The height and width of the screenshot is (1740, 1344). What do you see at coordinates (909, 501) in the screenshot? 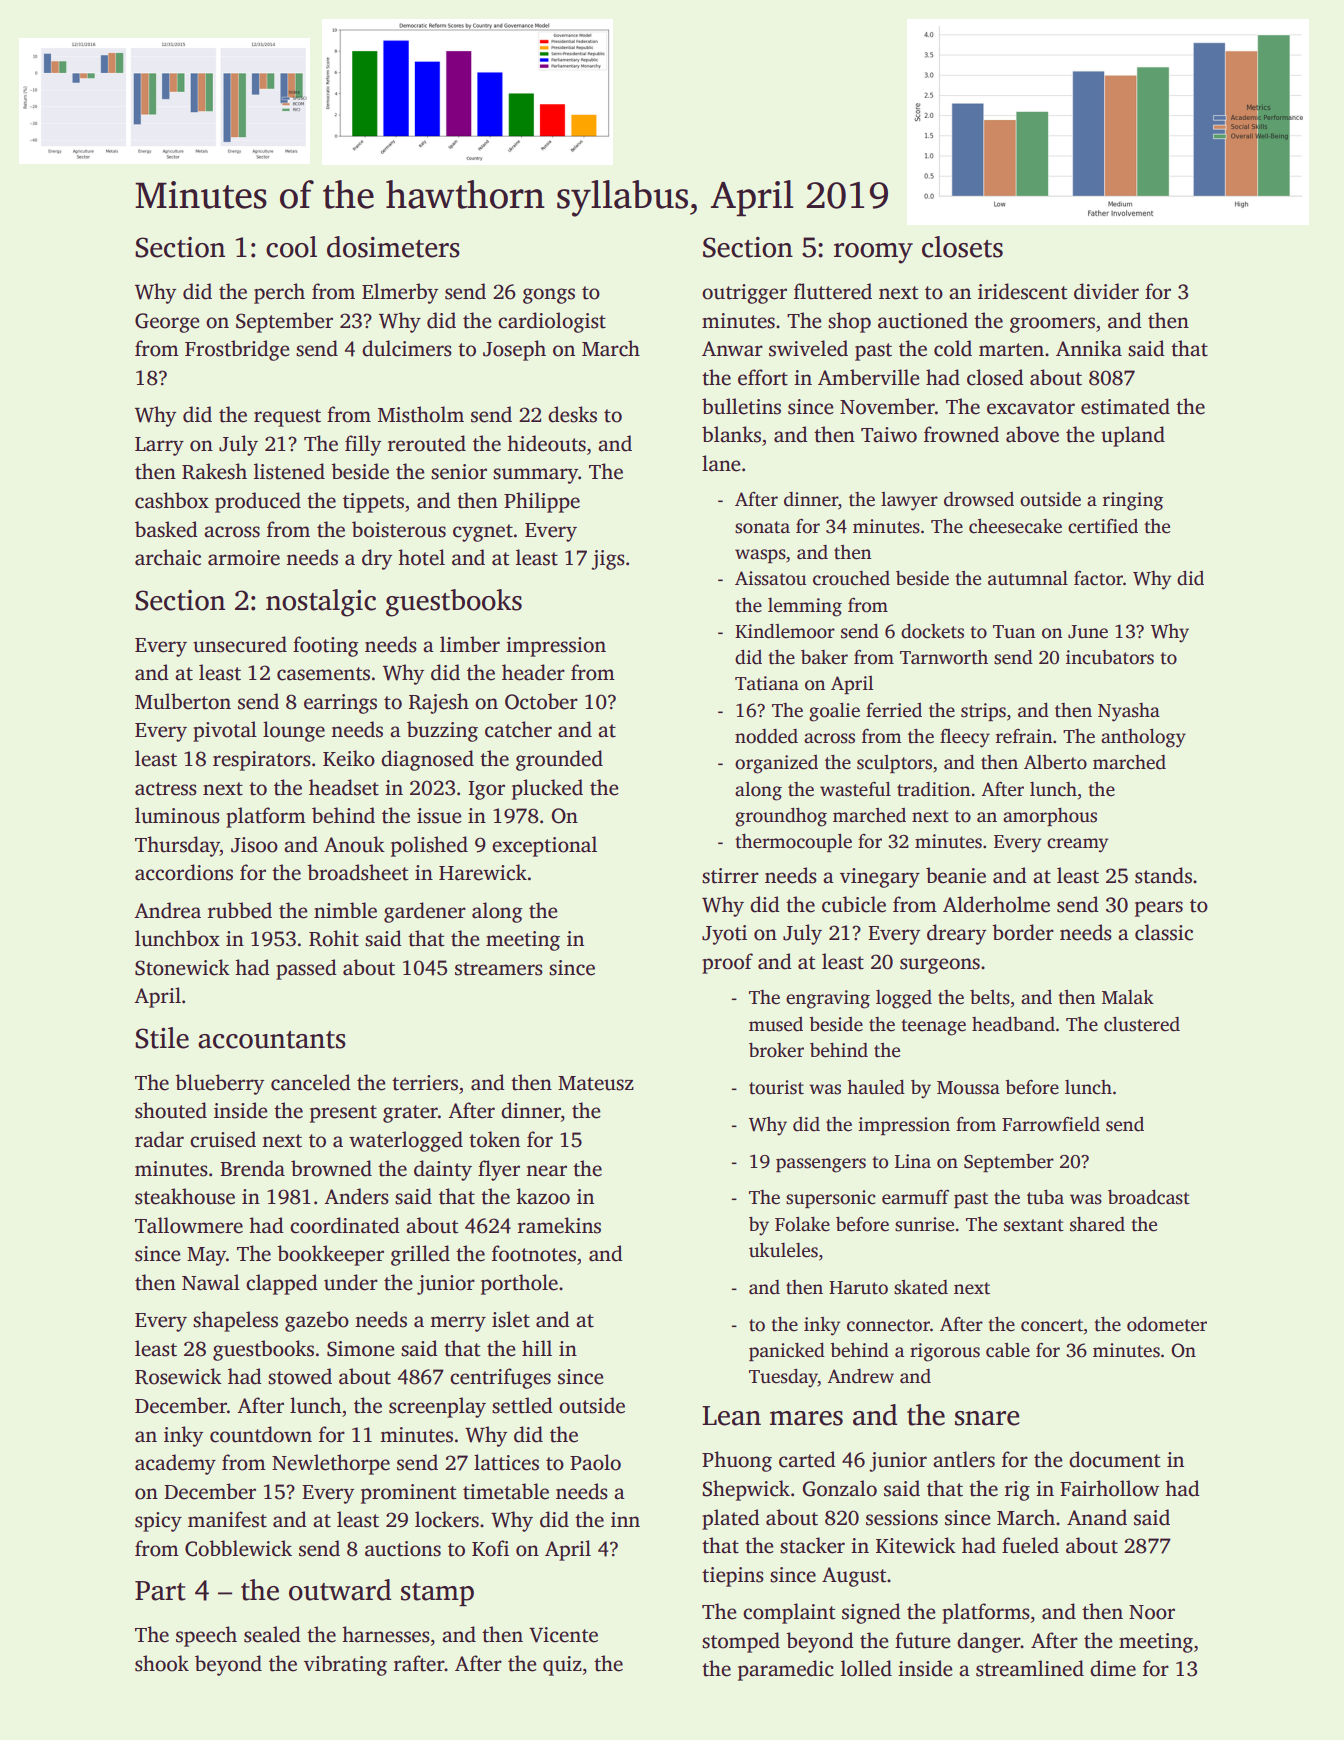
I see `lawyer` at bounding box center [909, 501].
